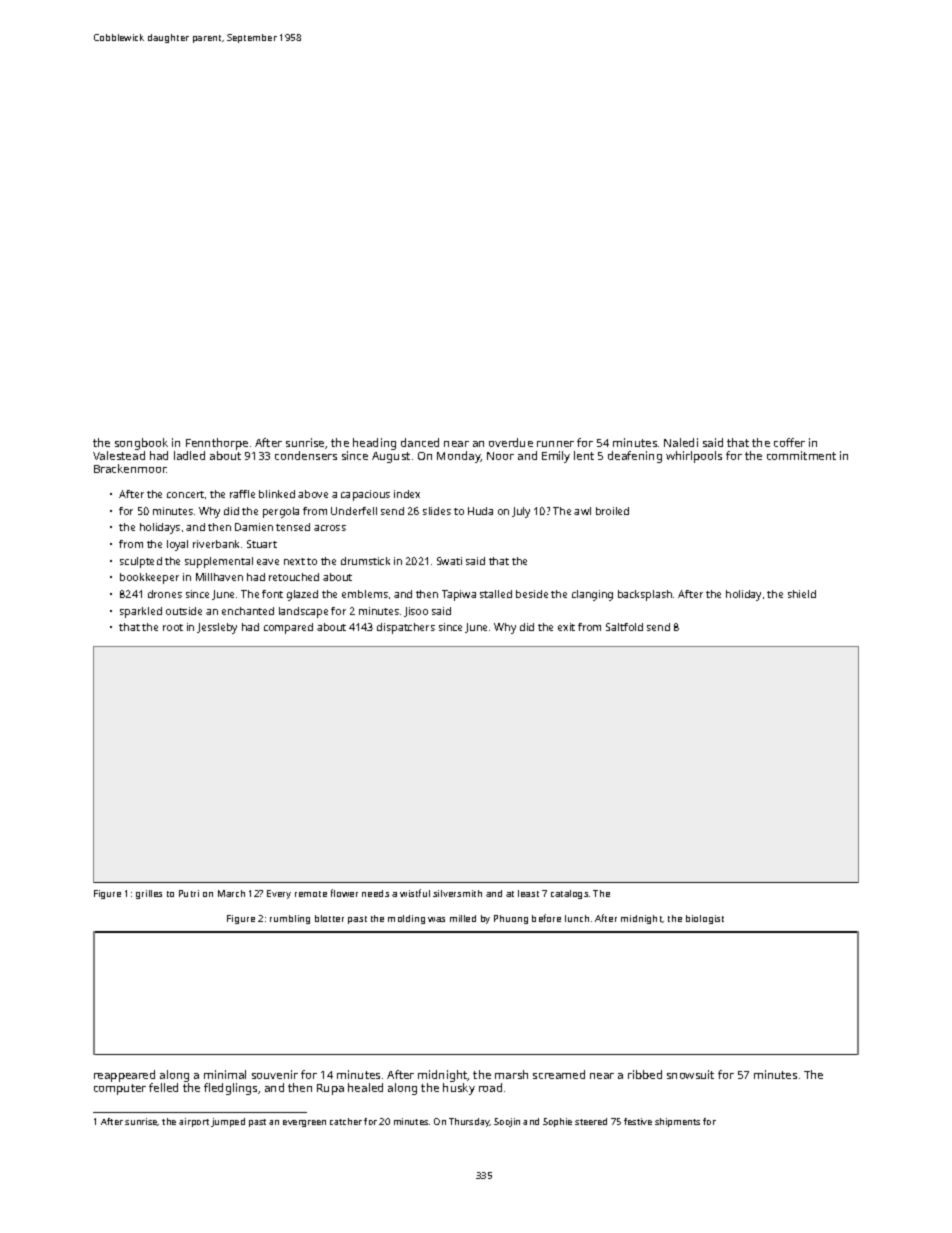 Image resolution: width=952 pixels, height=1233 pixels. Describe the element at coordinates (511, 919) in the document. I see `Phuong` at that location.
